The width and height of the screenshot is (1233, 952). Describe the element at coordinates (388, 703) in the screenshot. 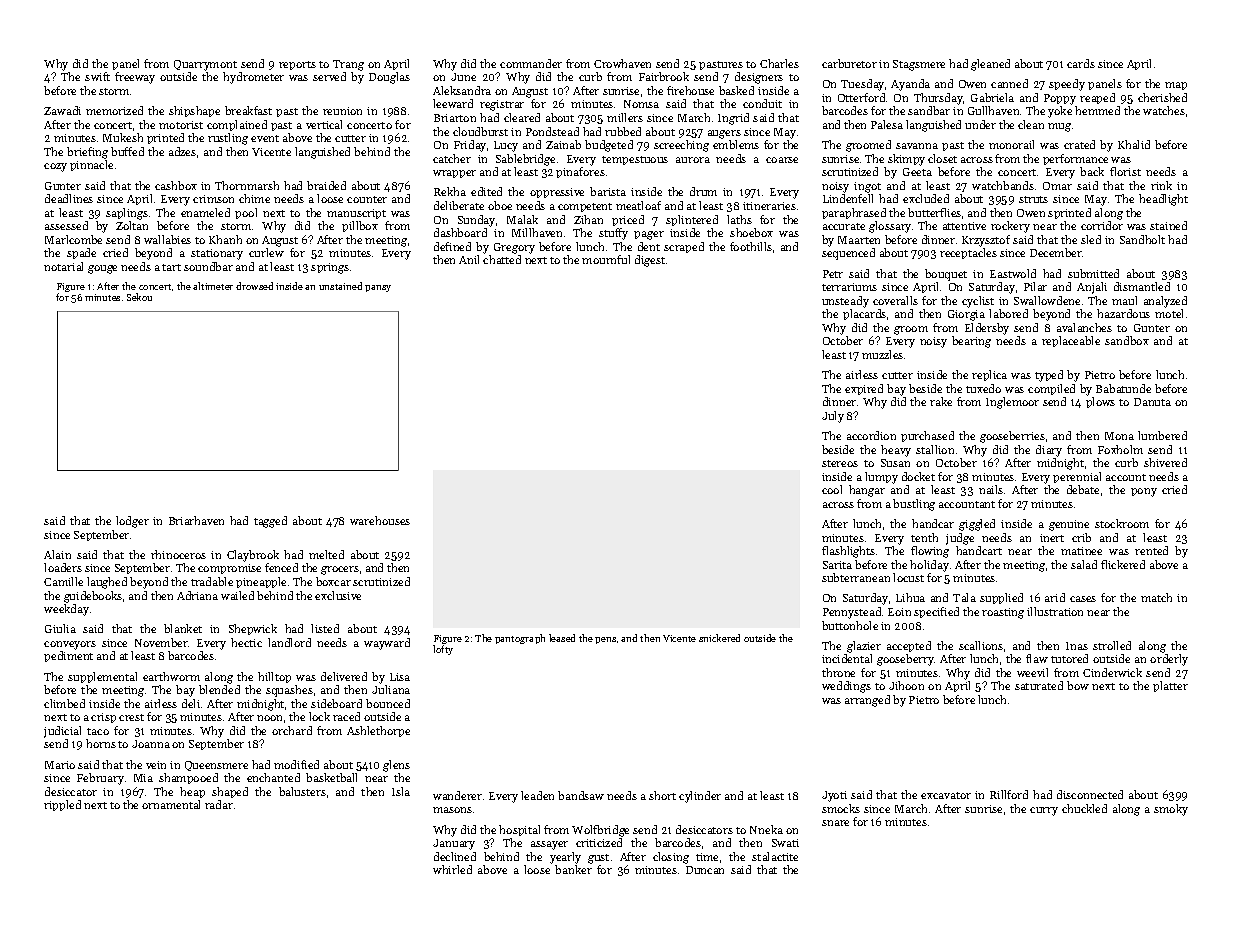

I see `bounced` at that location.
